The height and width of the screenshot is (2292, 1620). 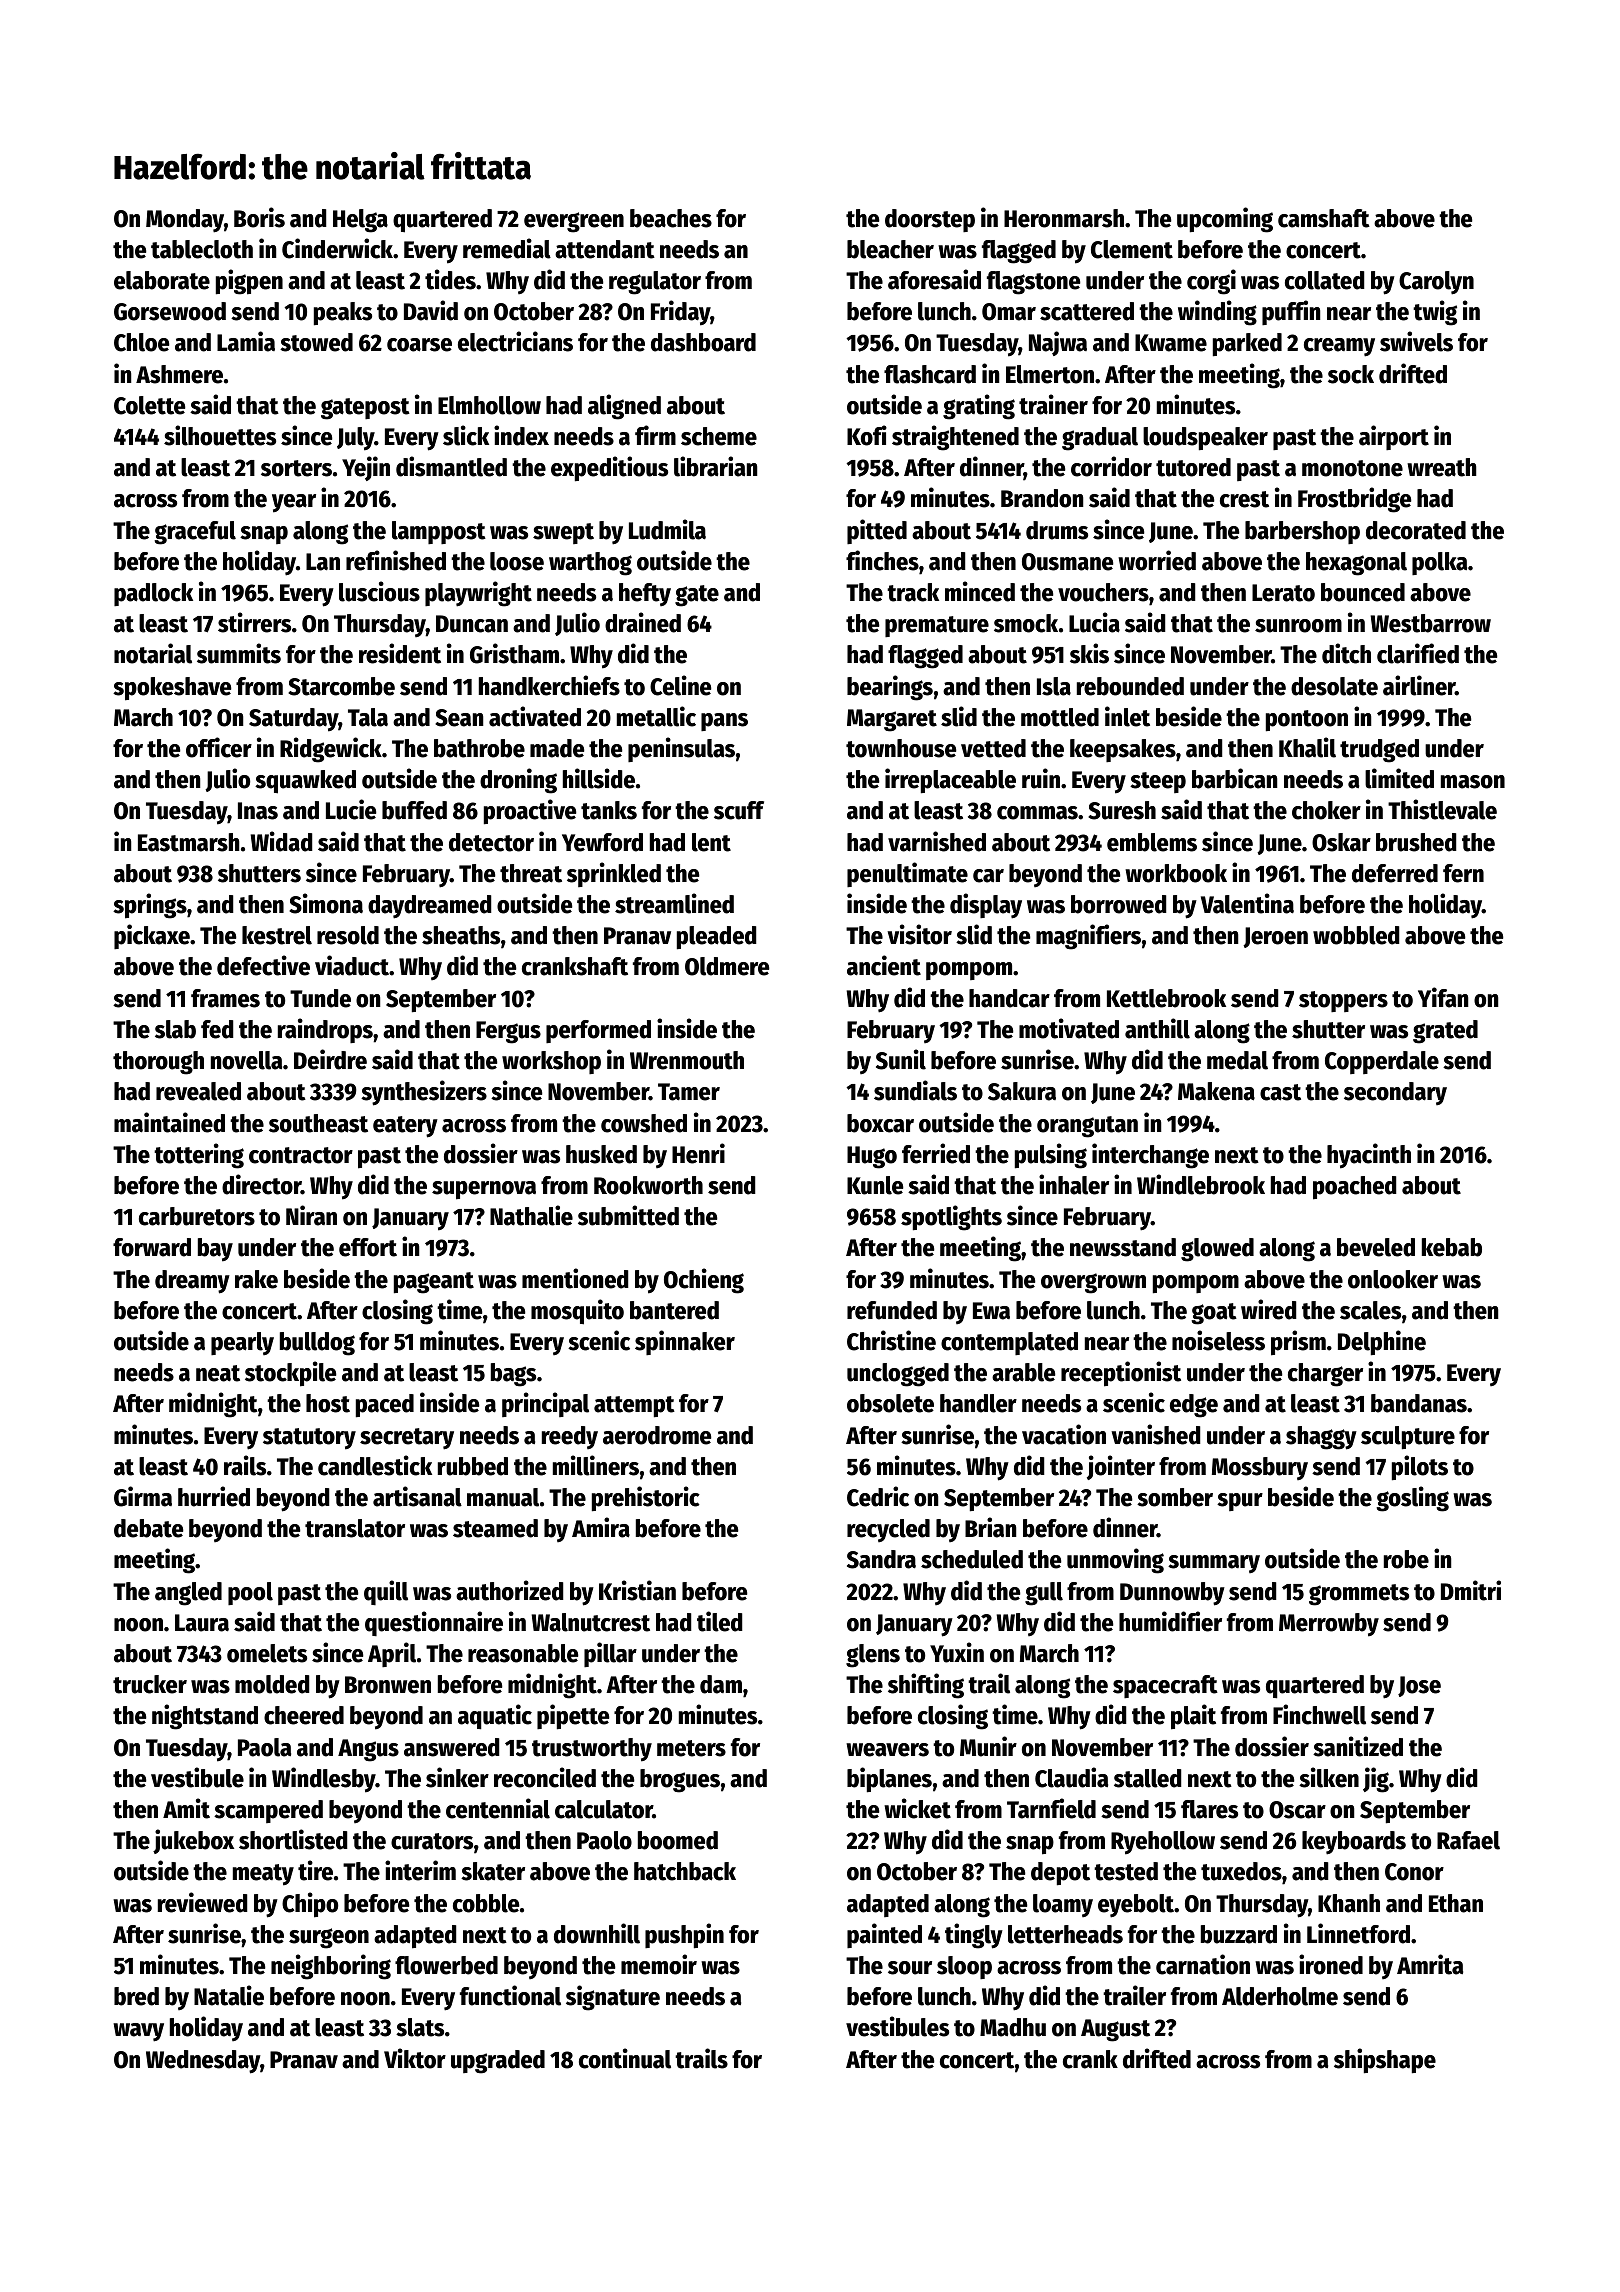 I want to click on upcoming, so click(x=1225, y=220).
